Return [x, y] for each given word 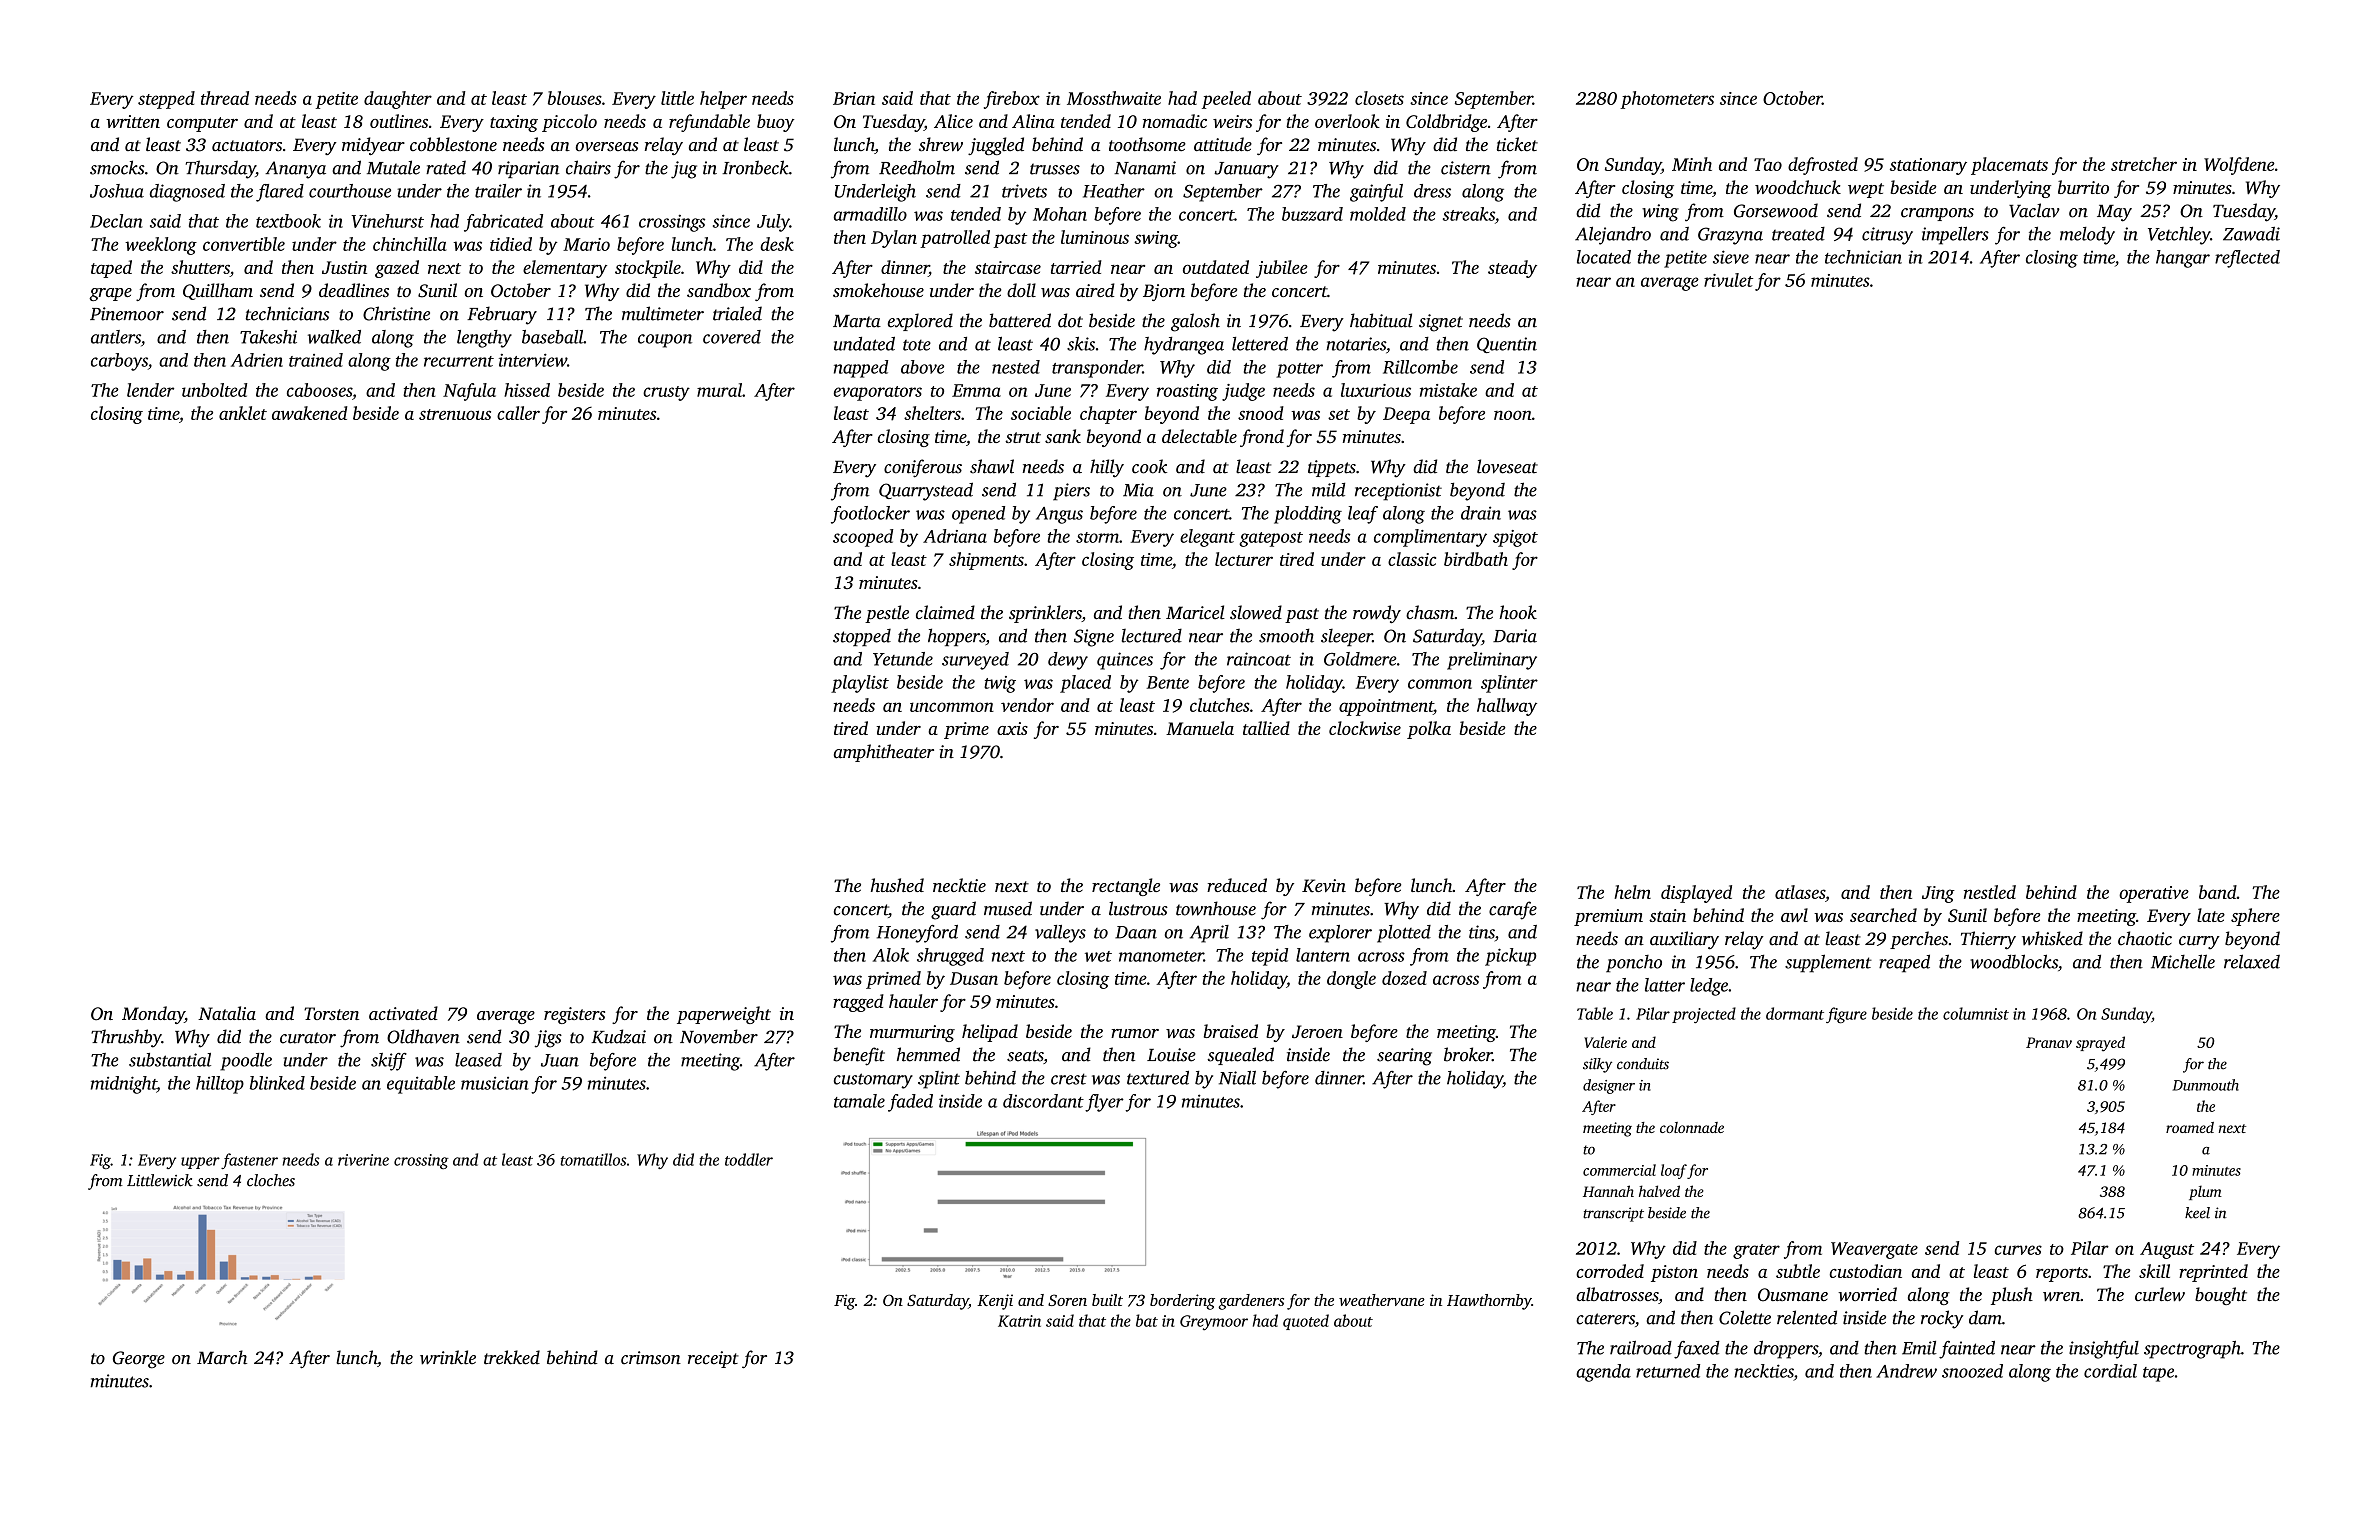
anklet [243, 413]
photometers [1667, 100]
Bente [1167, 682]
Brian [854, 98]
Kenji [995, 1302]
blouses [575, 98]
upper [200, 1163]
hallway [1507, 707]
